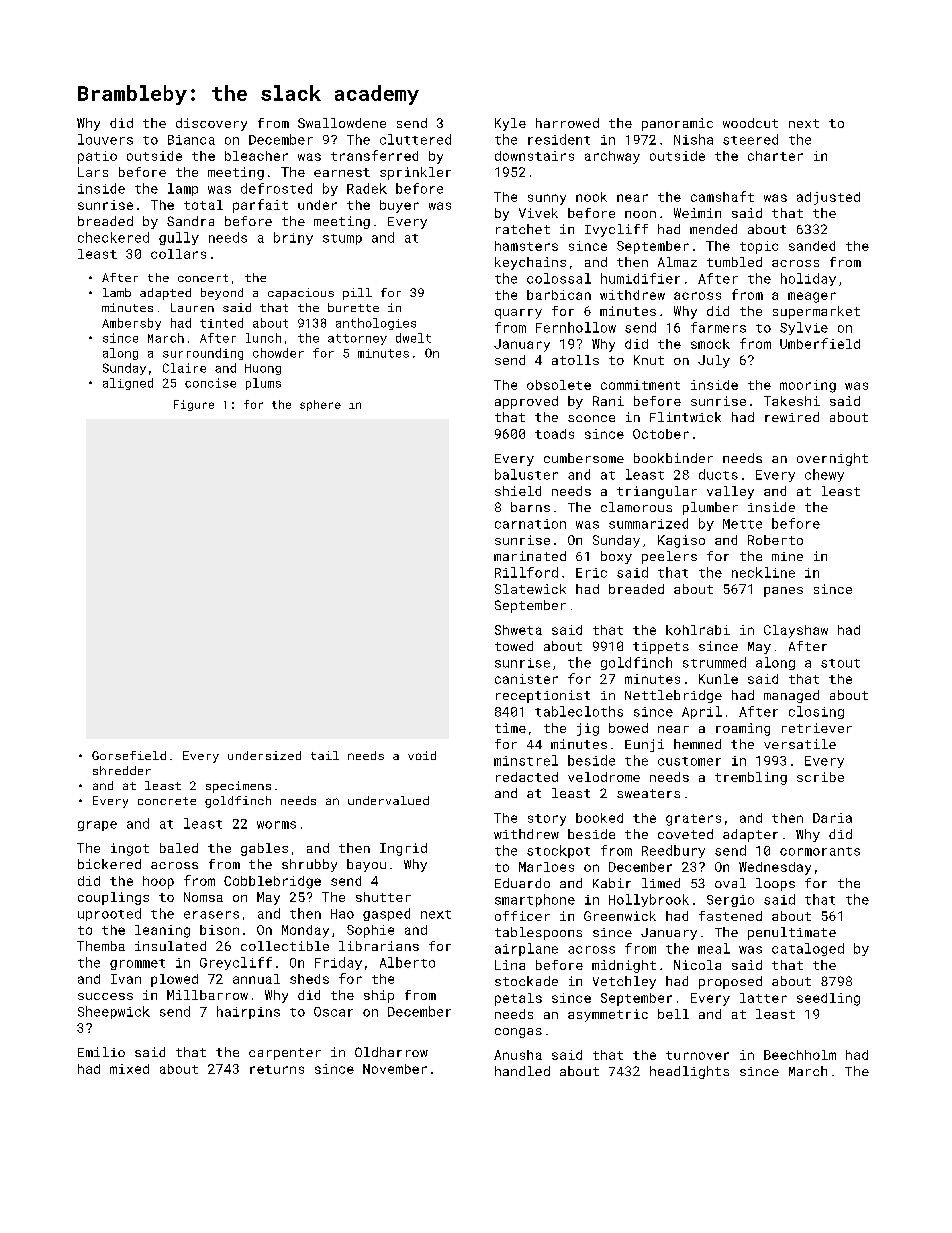  I want to click on ratchet, so click(523, 229).
